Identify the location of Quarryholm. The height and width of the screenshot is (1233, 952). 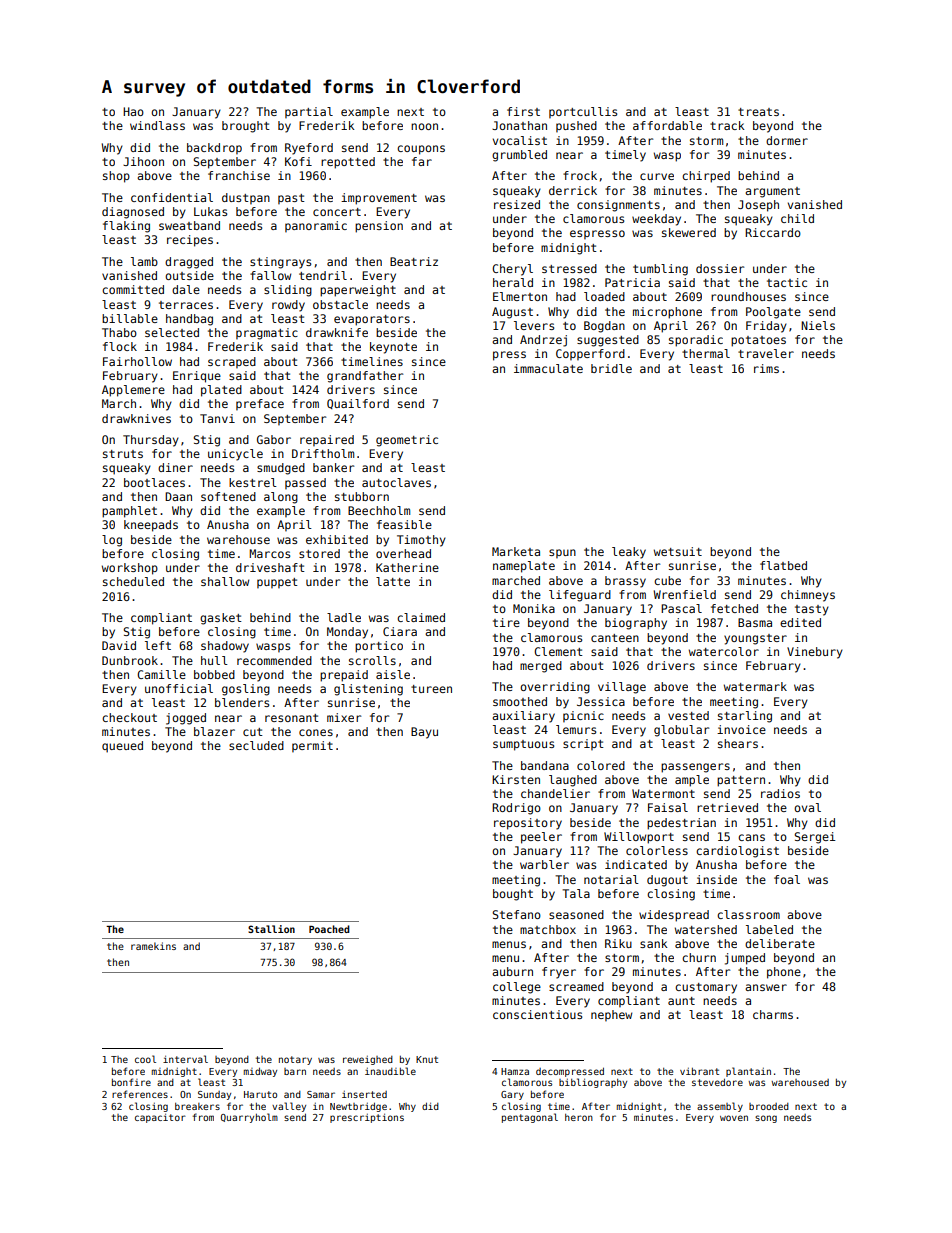
(249, 1118).
